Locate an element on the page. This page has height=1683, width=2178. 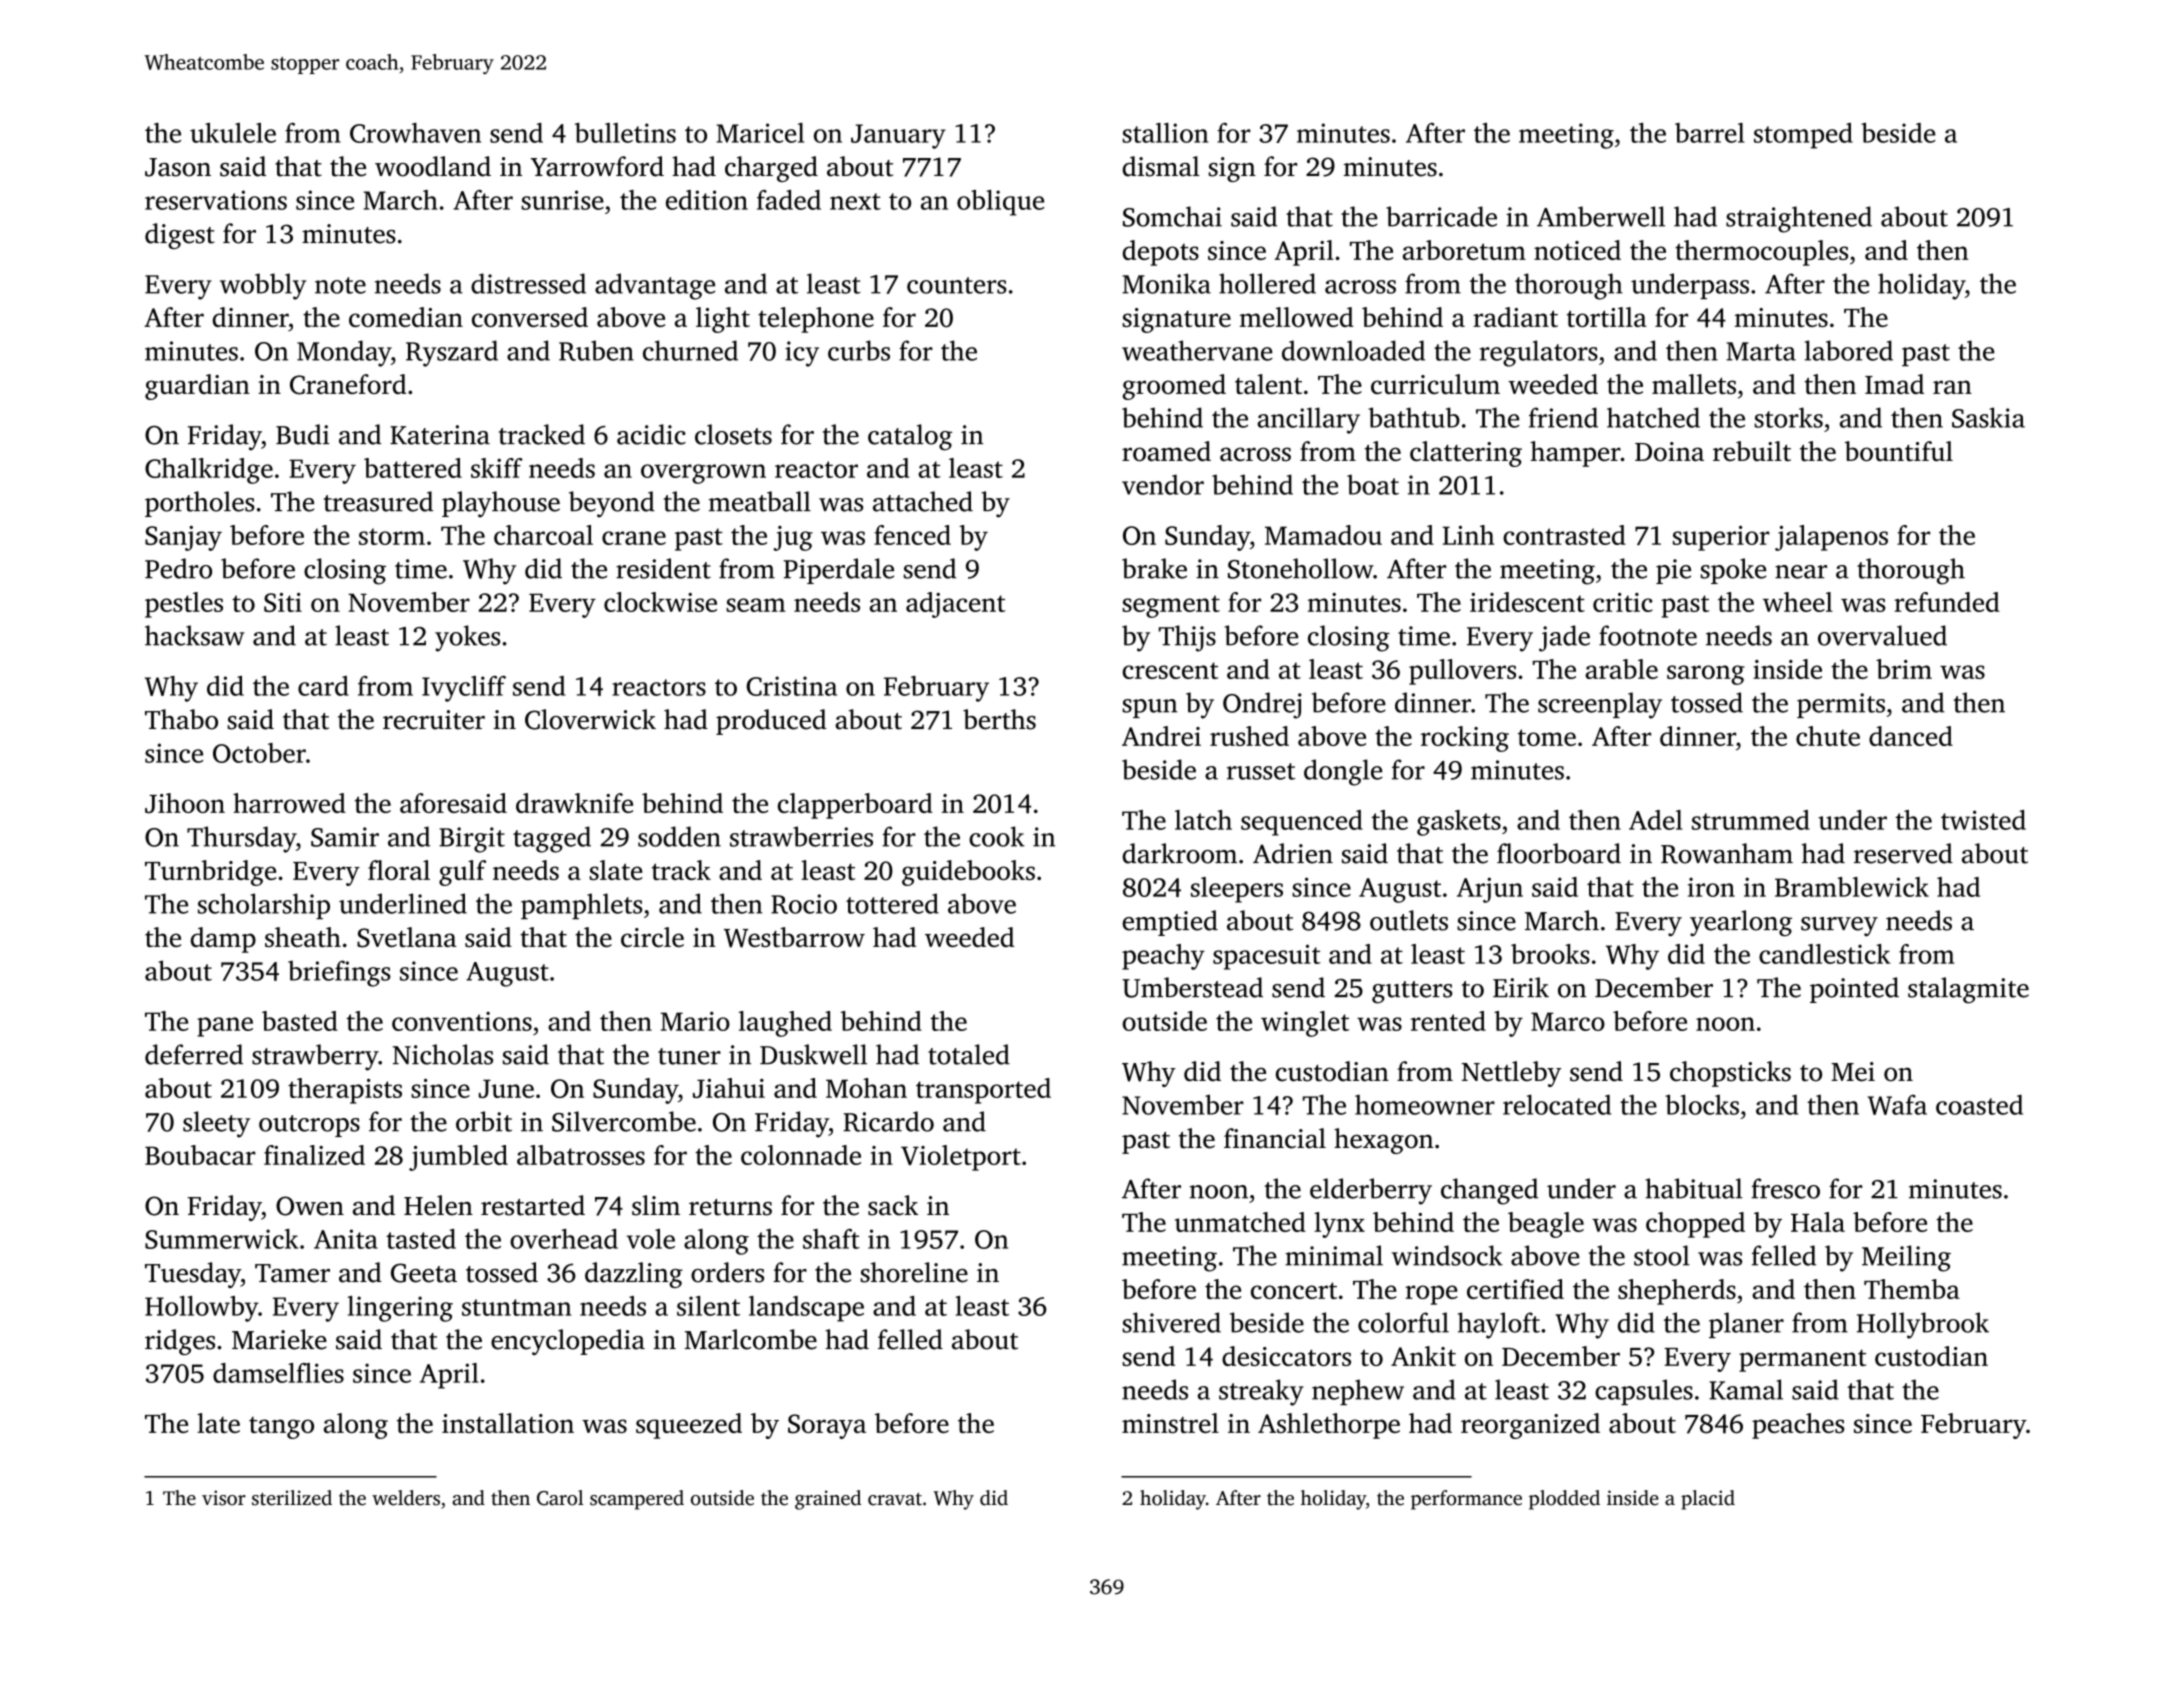
stallion is located at coordinates (1165, 133).
